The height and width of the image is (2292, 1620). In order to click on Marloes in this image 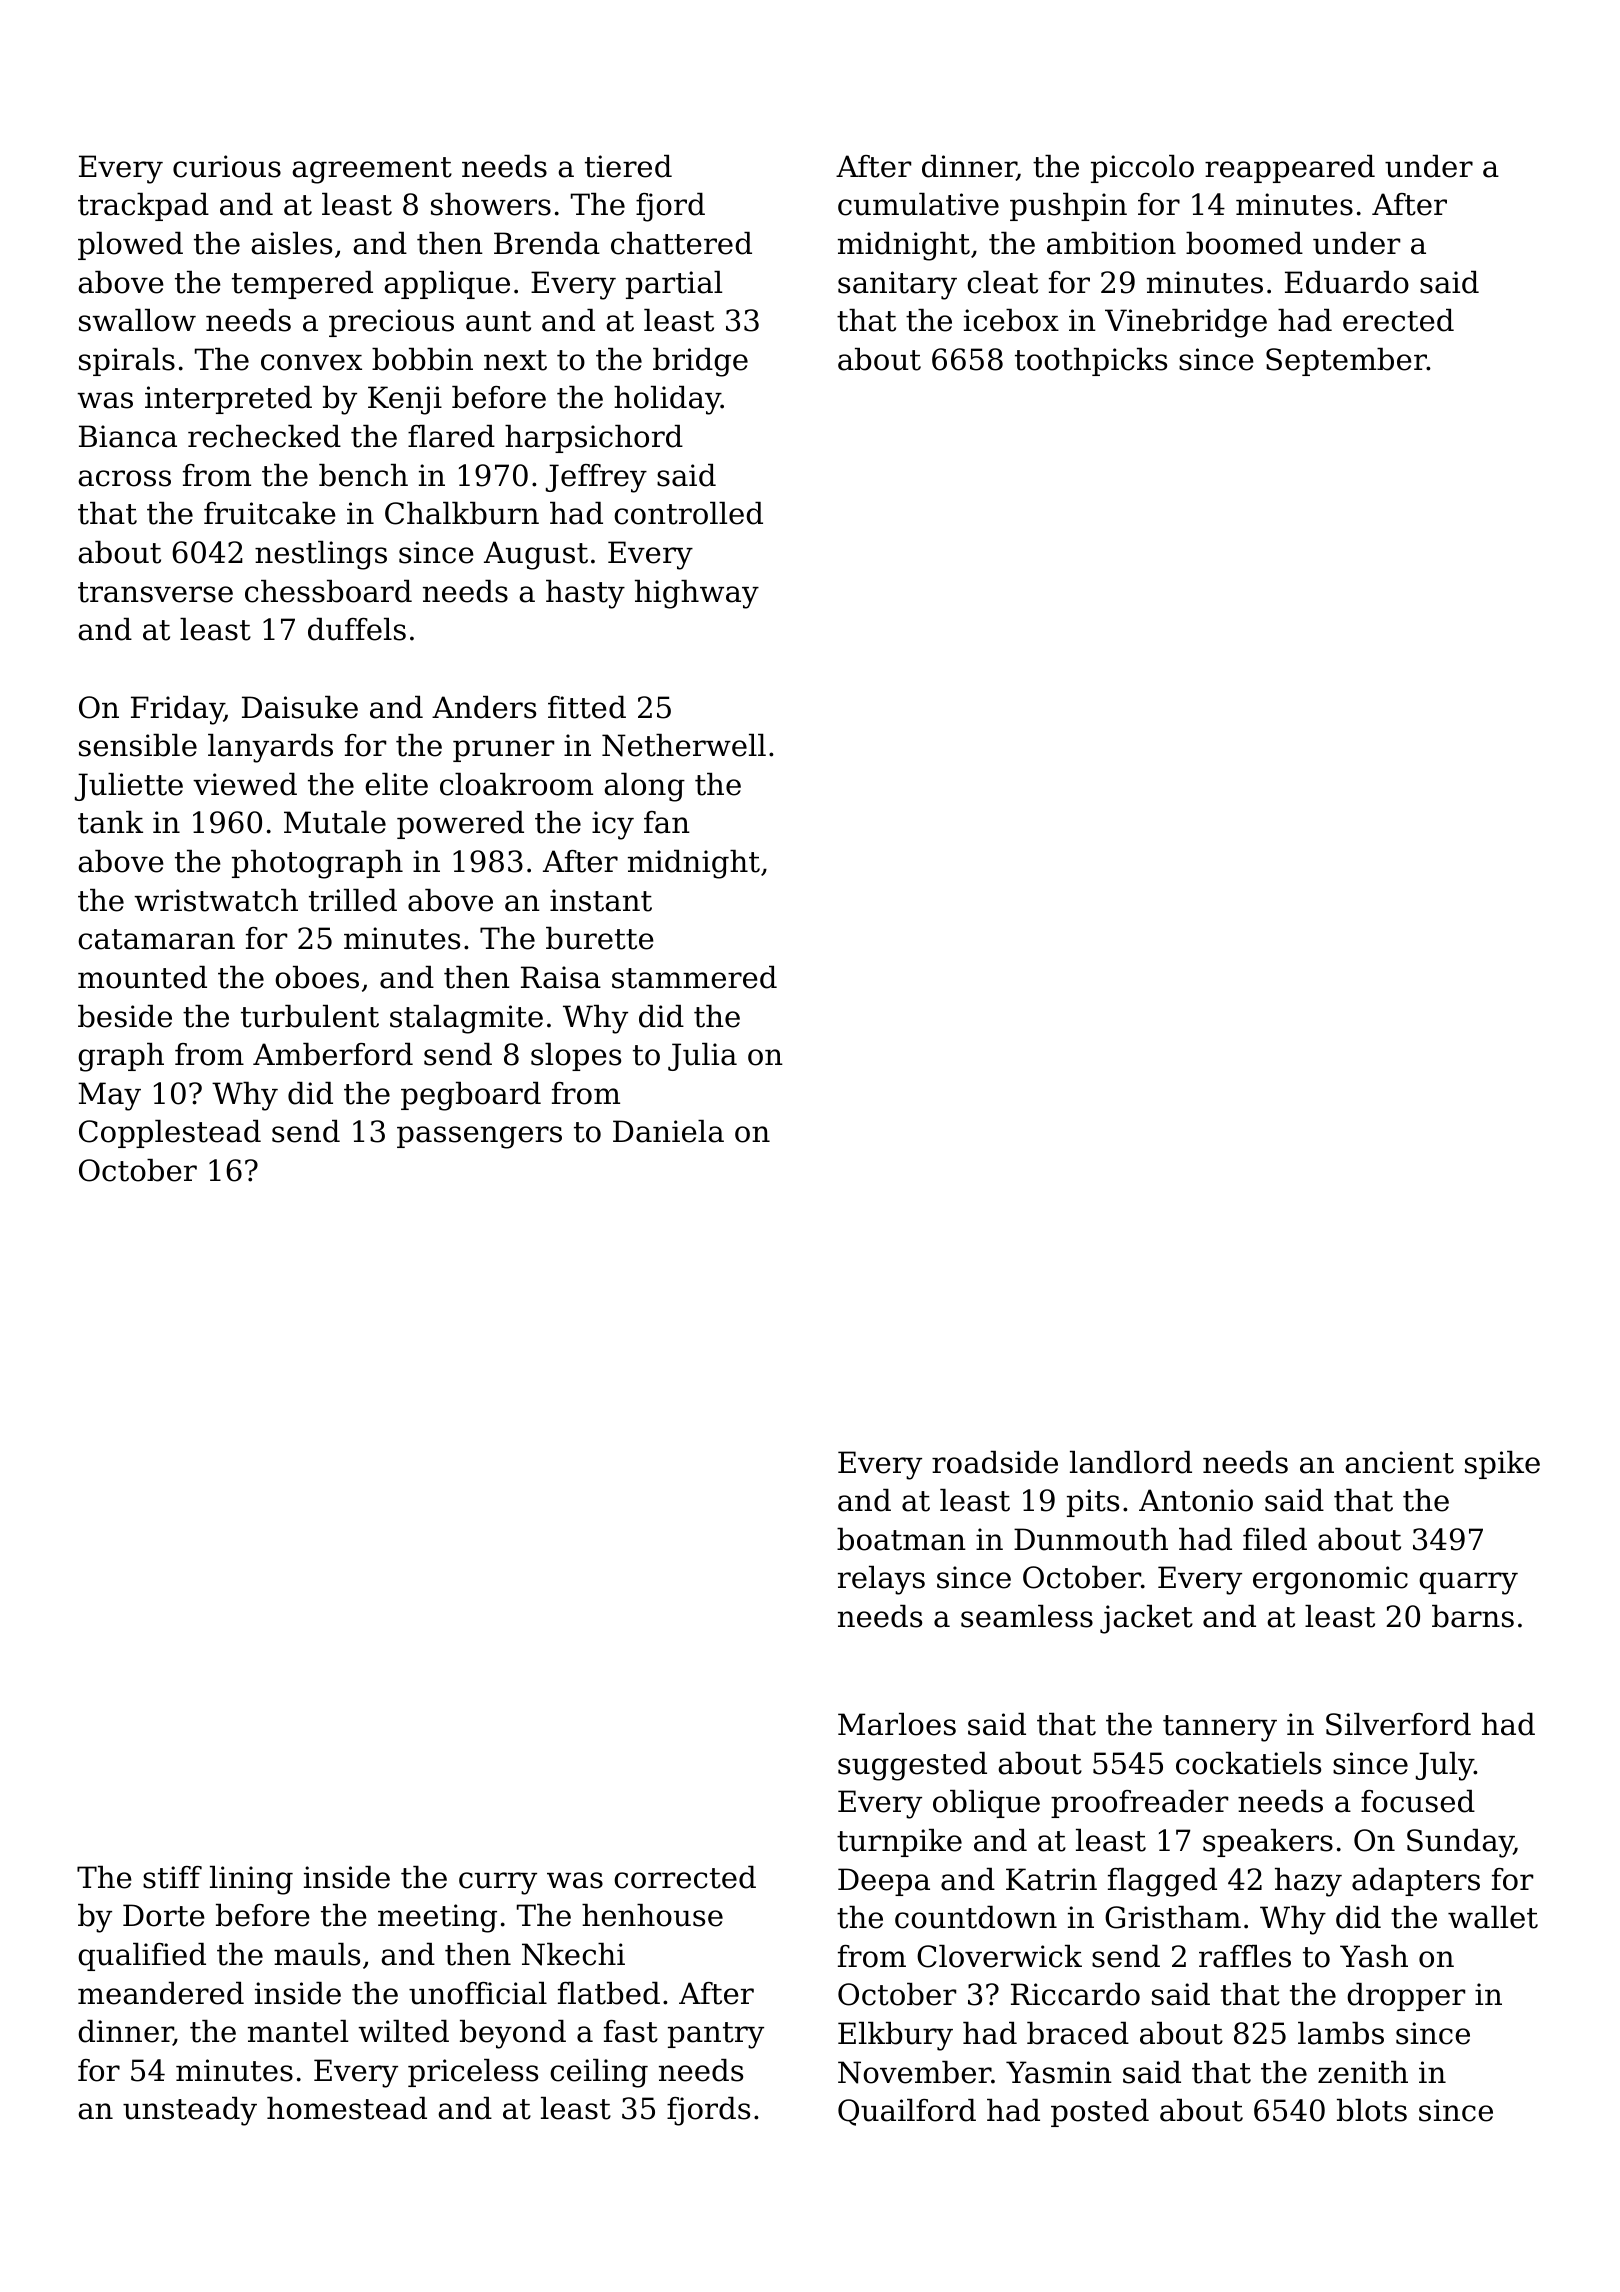, I will do `click(897, 1724)`.
